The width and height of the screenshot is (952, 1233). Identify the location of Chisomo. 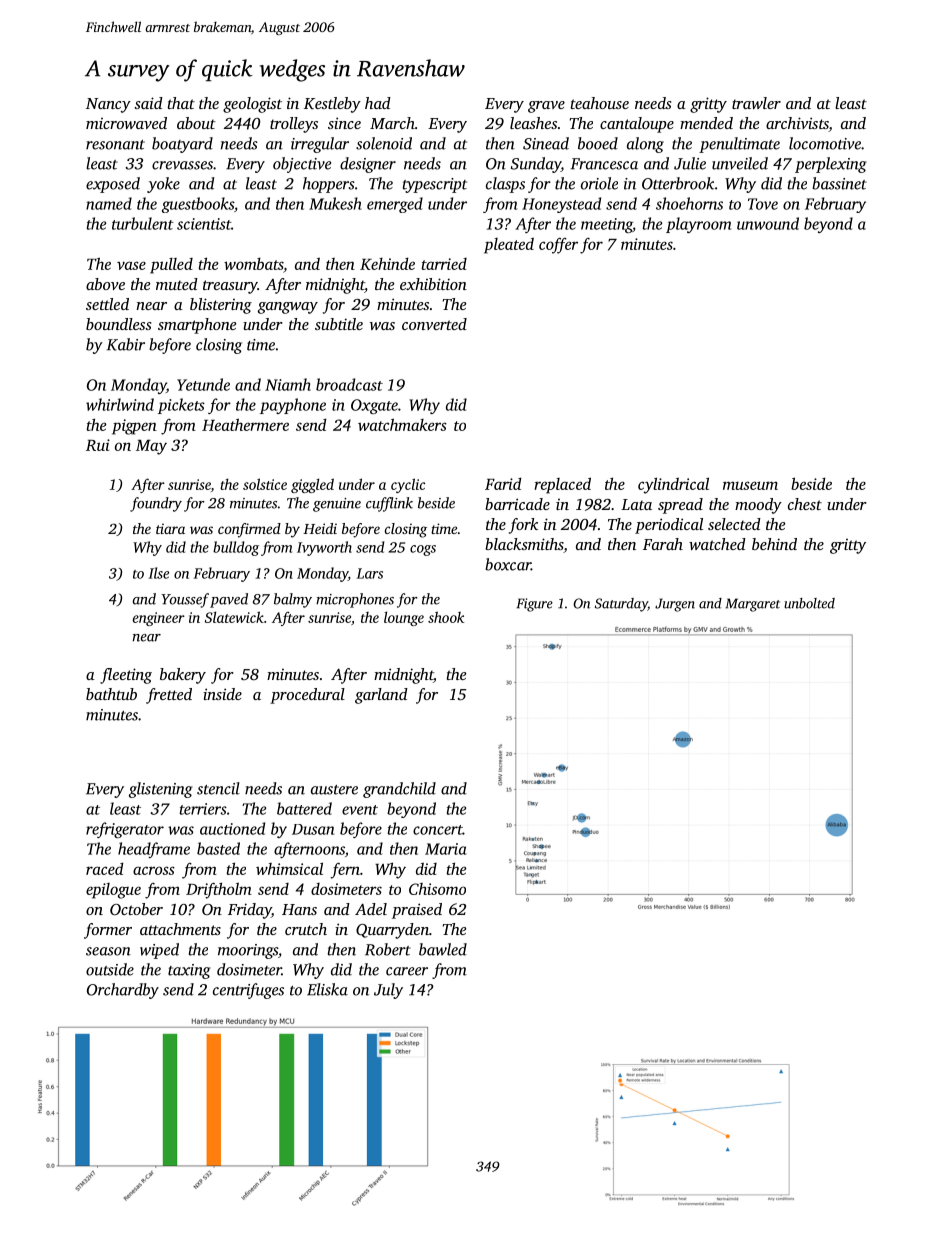
(437, 889).
